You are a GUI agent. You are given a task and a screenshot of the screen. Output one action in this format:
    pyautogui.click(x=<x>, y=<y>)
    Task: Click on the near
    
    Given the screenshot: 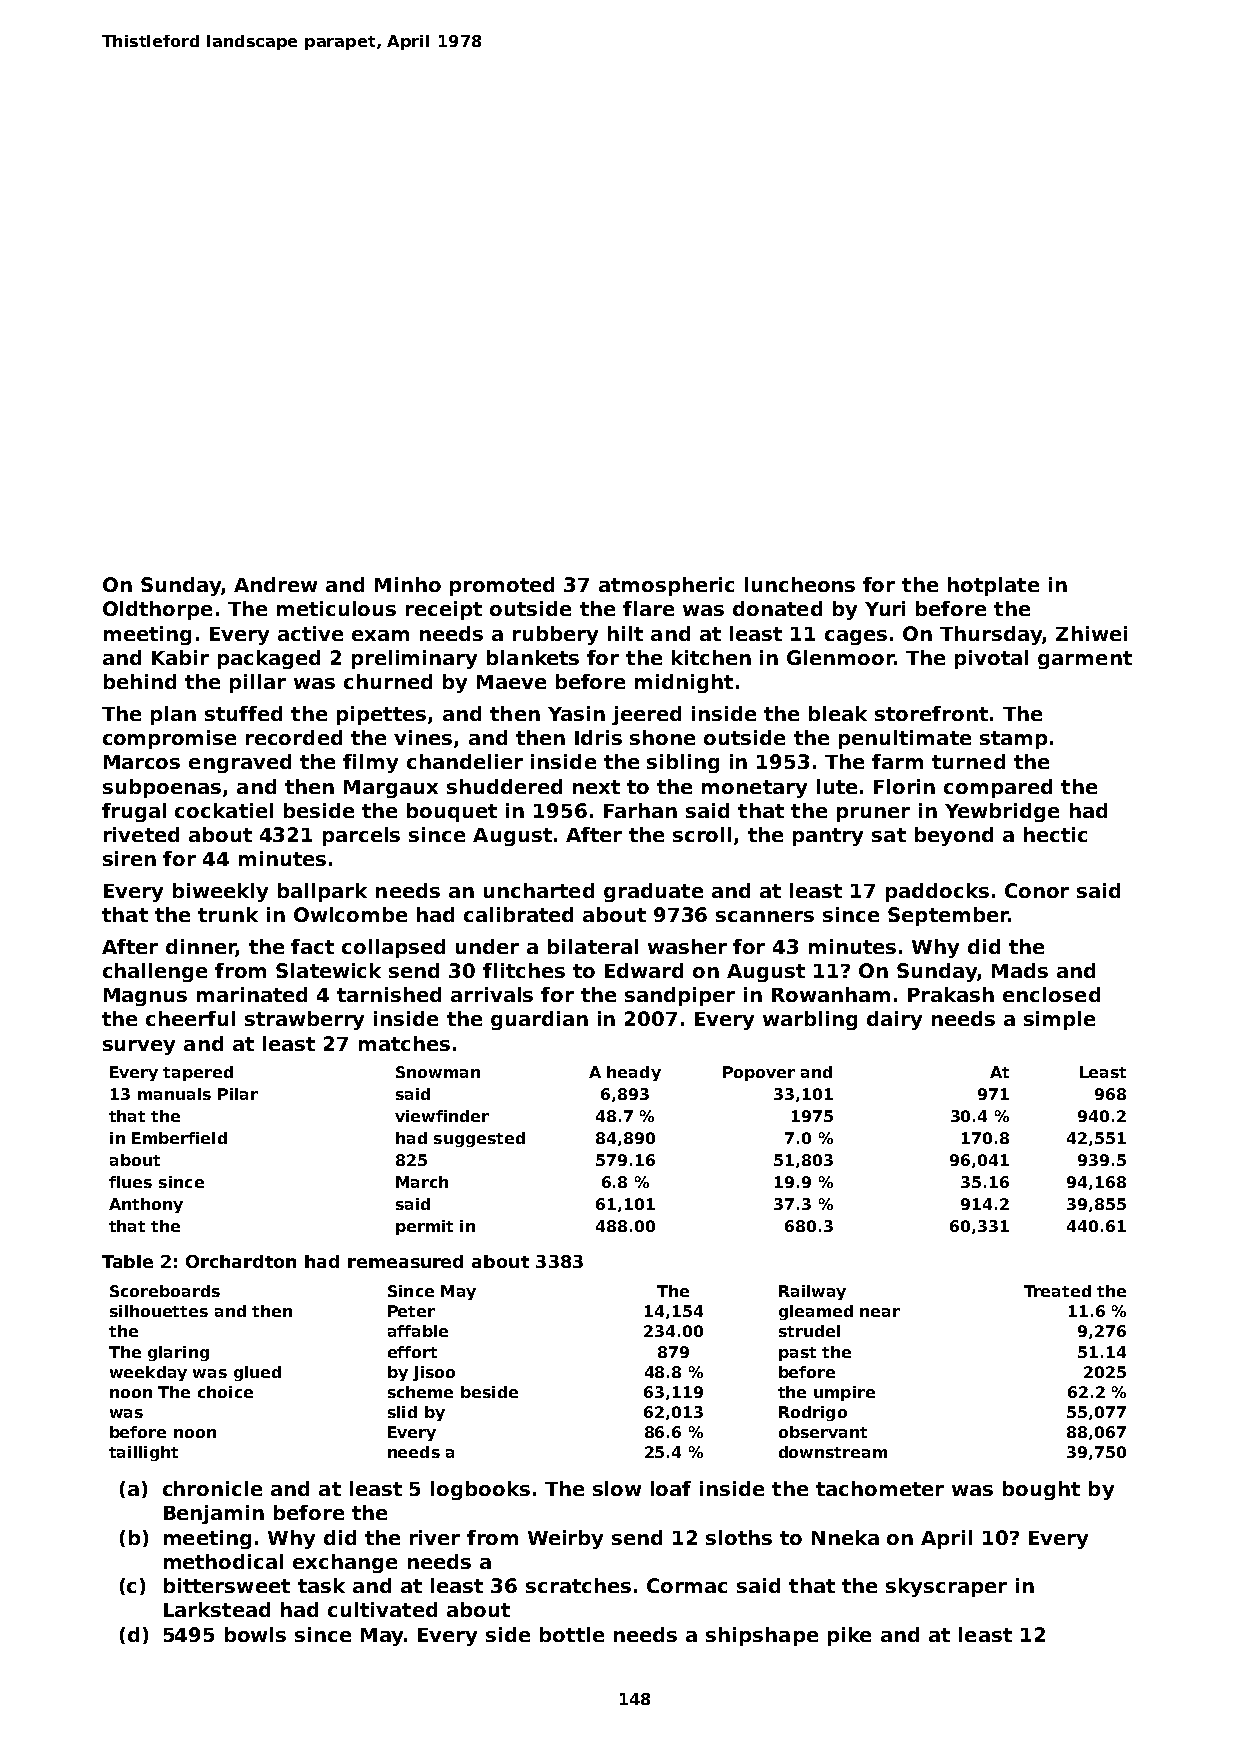 What is the action you would take?
    pyautogui.click(x=880, y=1312)
